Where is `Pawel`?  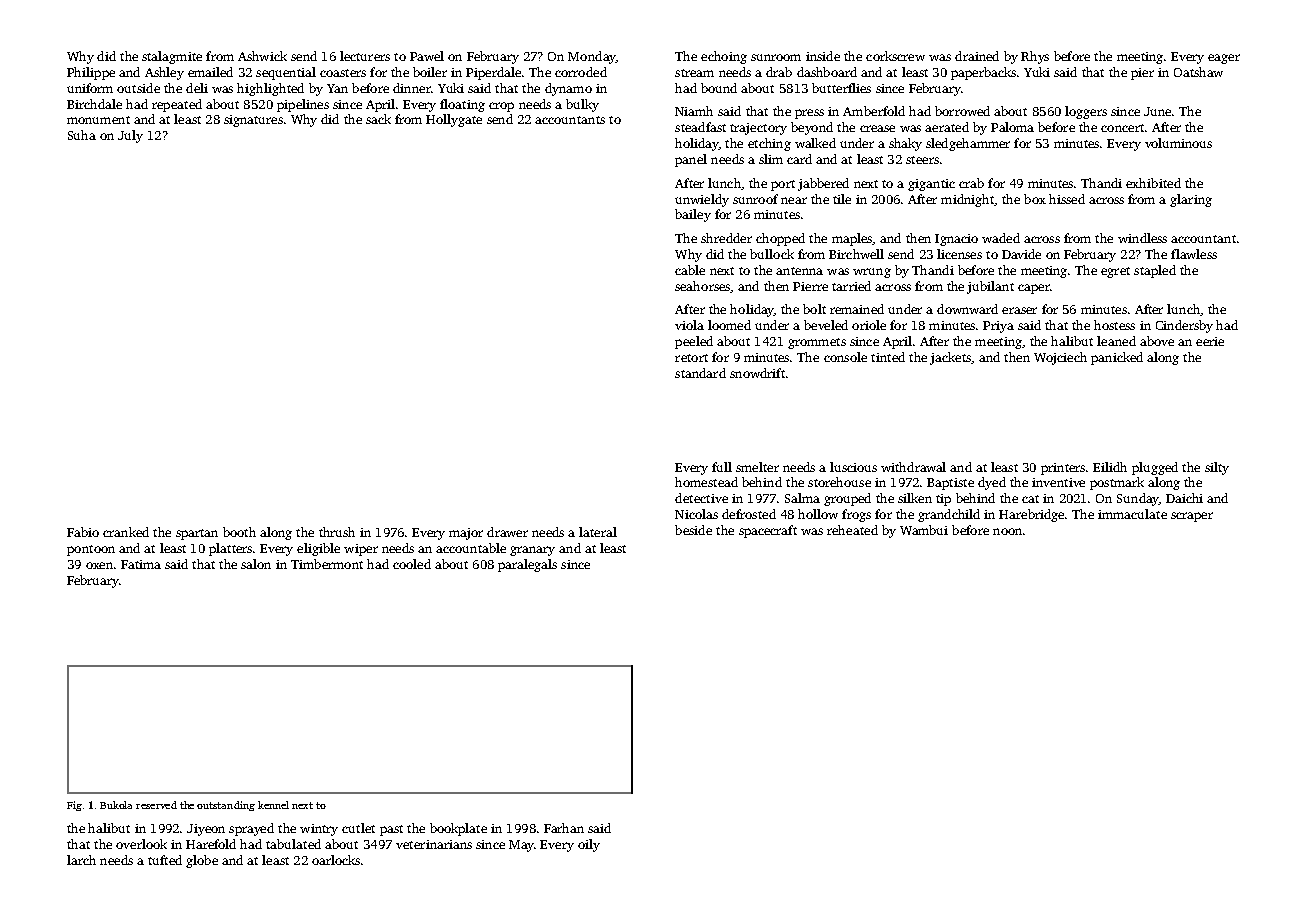
Pawel is located at coordinates (427, 56).
